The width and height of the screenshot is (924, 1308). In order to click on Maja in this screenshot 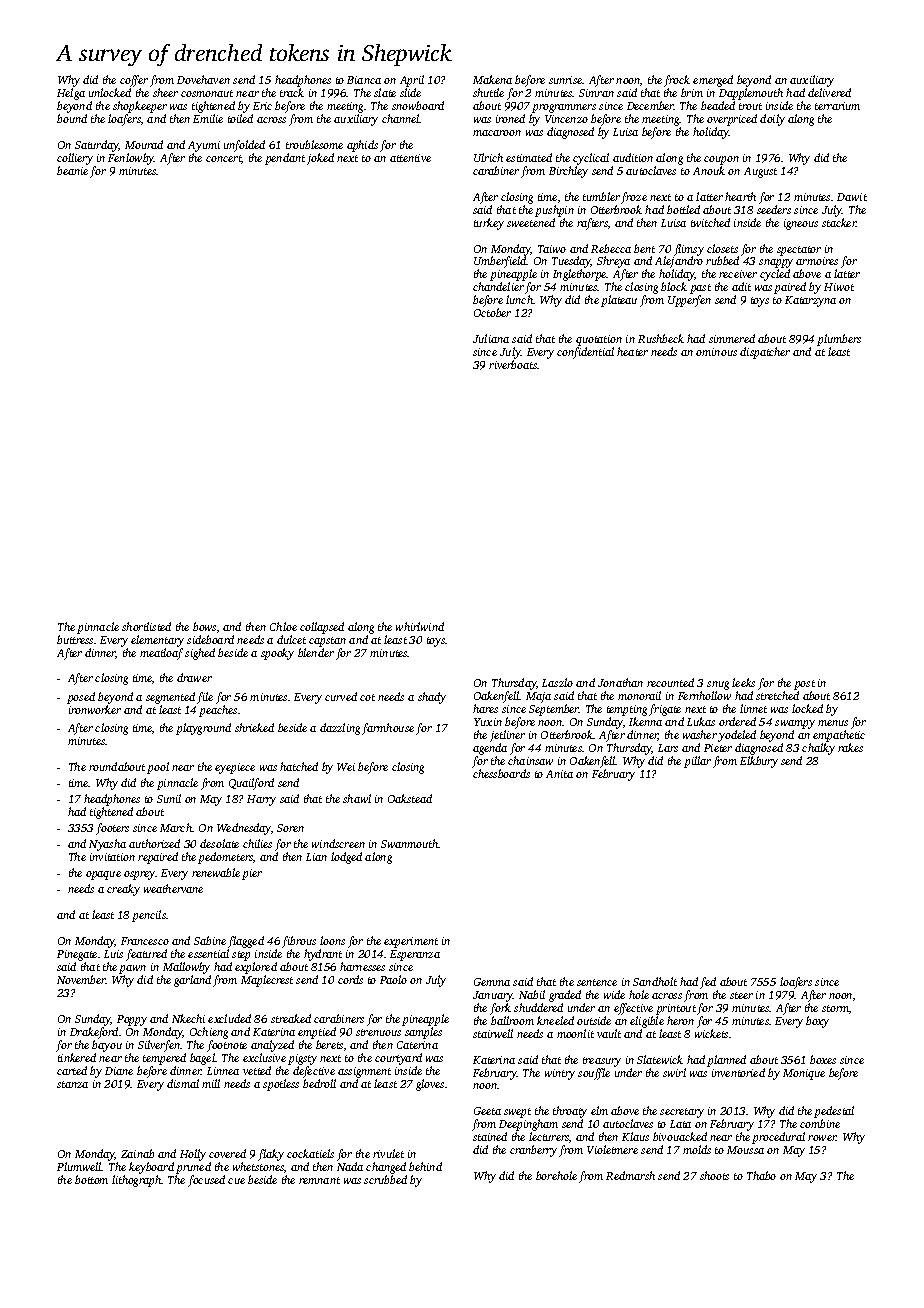, I will do `click(538, 697)`.
